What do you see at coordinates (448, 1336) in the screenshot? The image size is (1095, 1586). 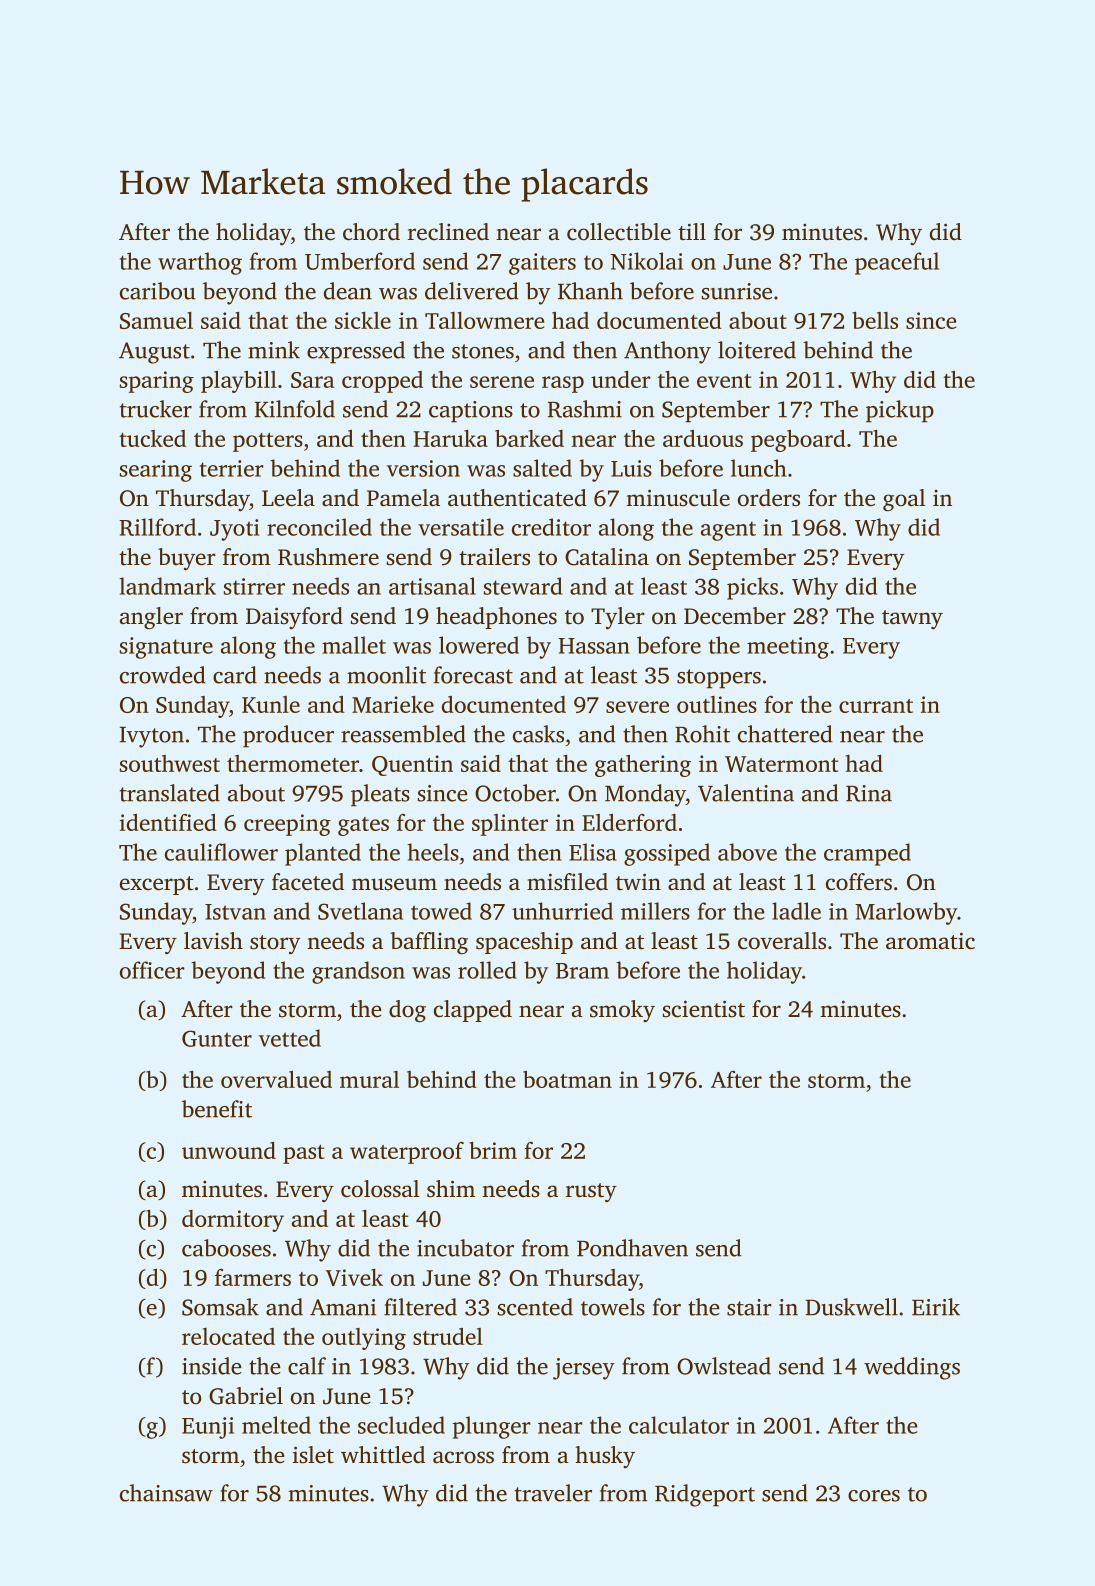 I see `strudel` at bounding box center [448, 1336].
